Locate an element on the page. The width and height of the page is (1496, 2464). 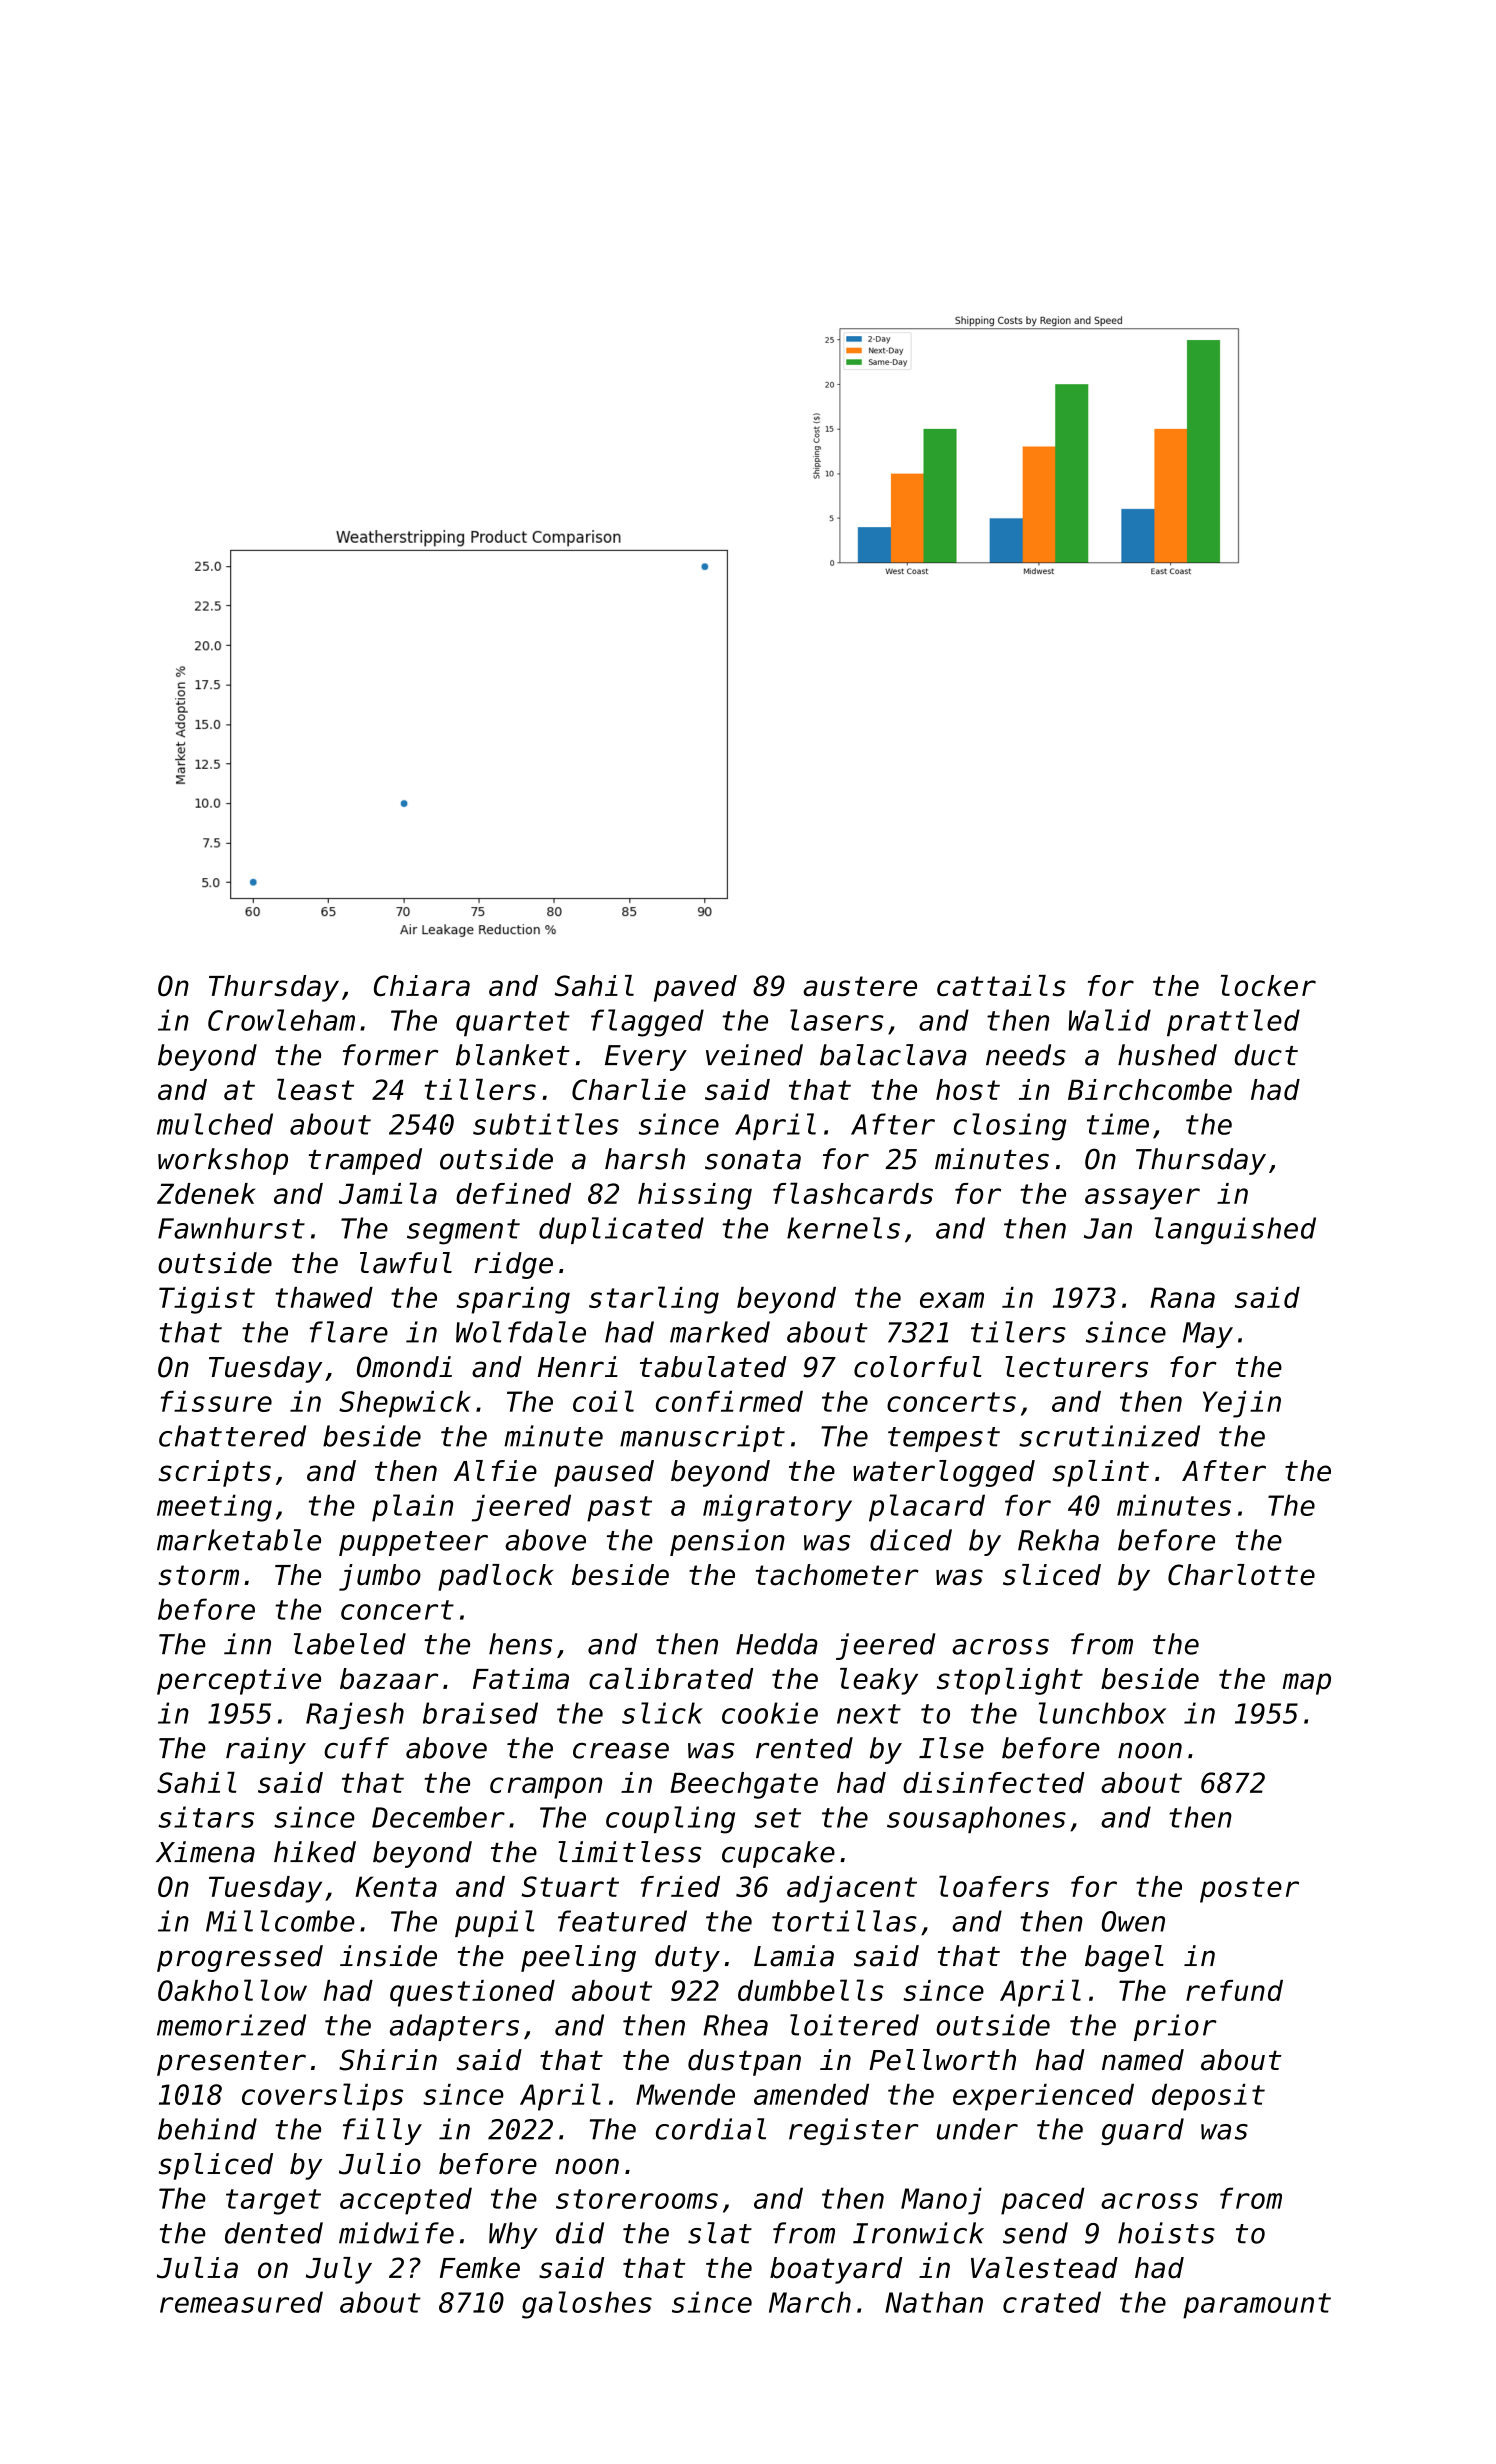
lunchbox is located at coordinates (1102, 1713).
